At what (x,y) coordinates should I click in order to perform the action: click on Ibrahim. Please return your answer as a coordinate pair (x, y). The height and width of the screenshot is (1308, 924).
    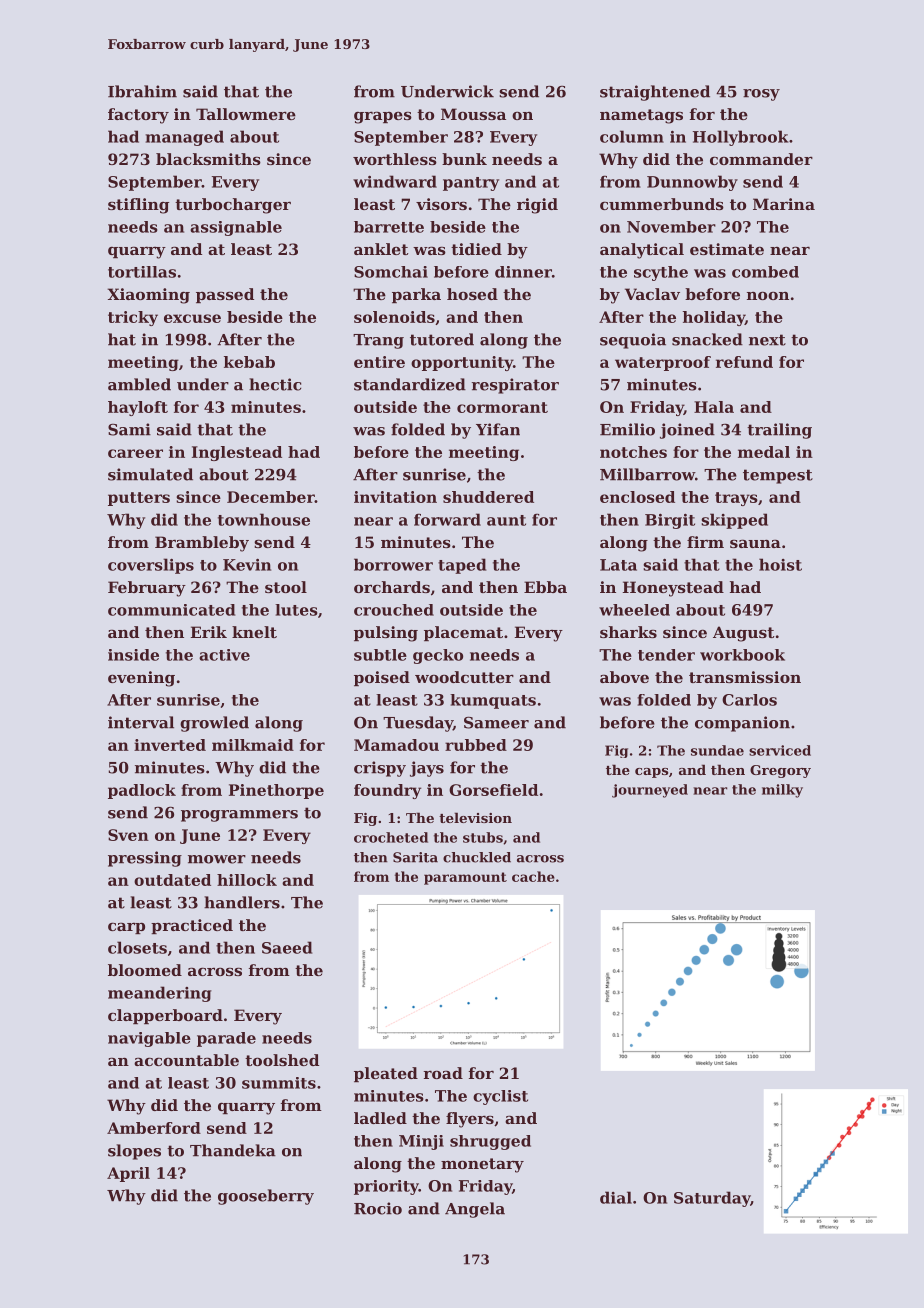
    Looking at the image, I should click on (142, 91).
